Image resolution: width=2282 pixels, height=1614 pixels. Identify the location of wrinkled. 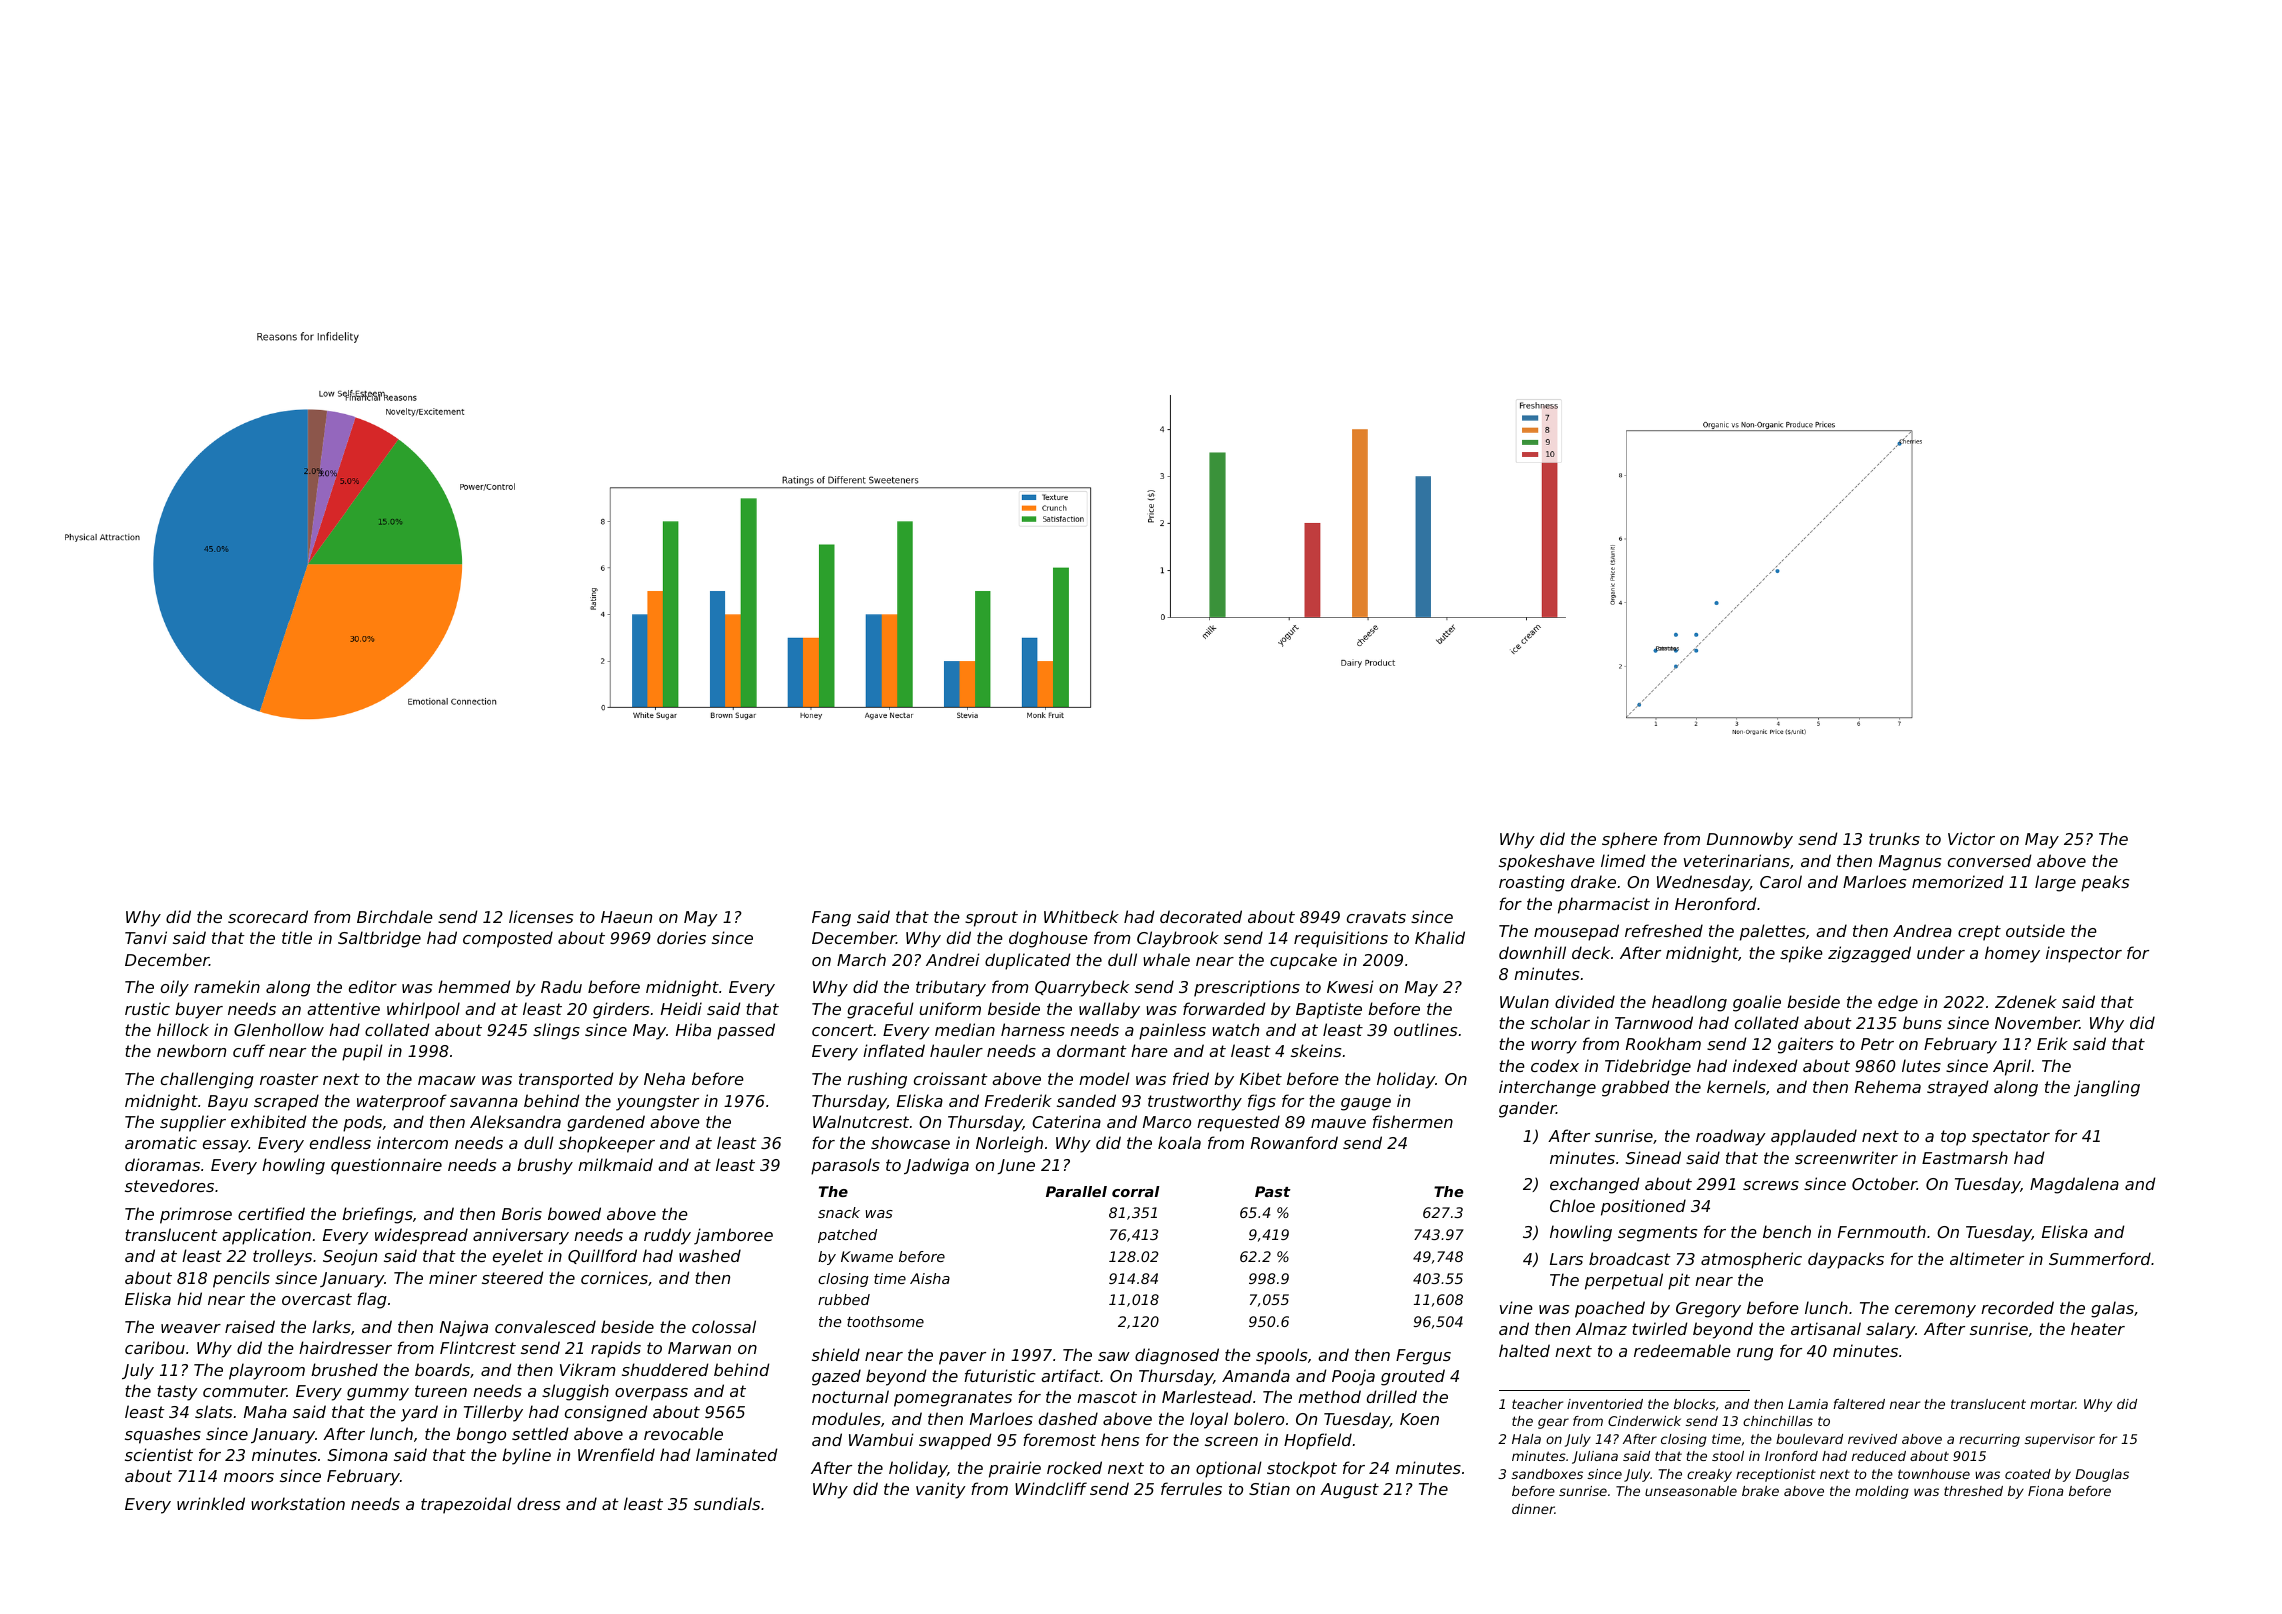
(211, 1503).
